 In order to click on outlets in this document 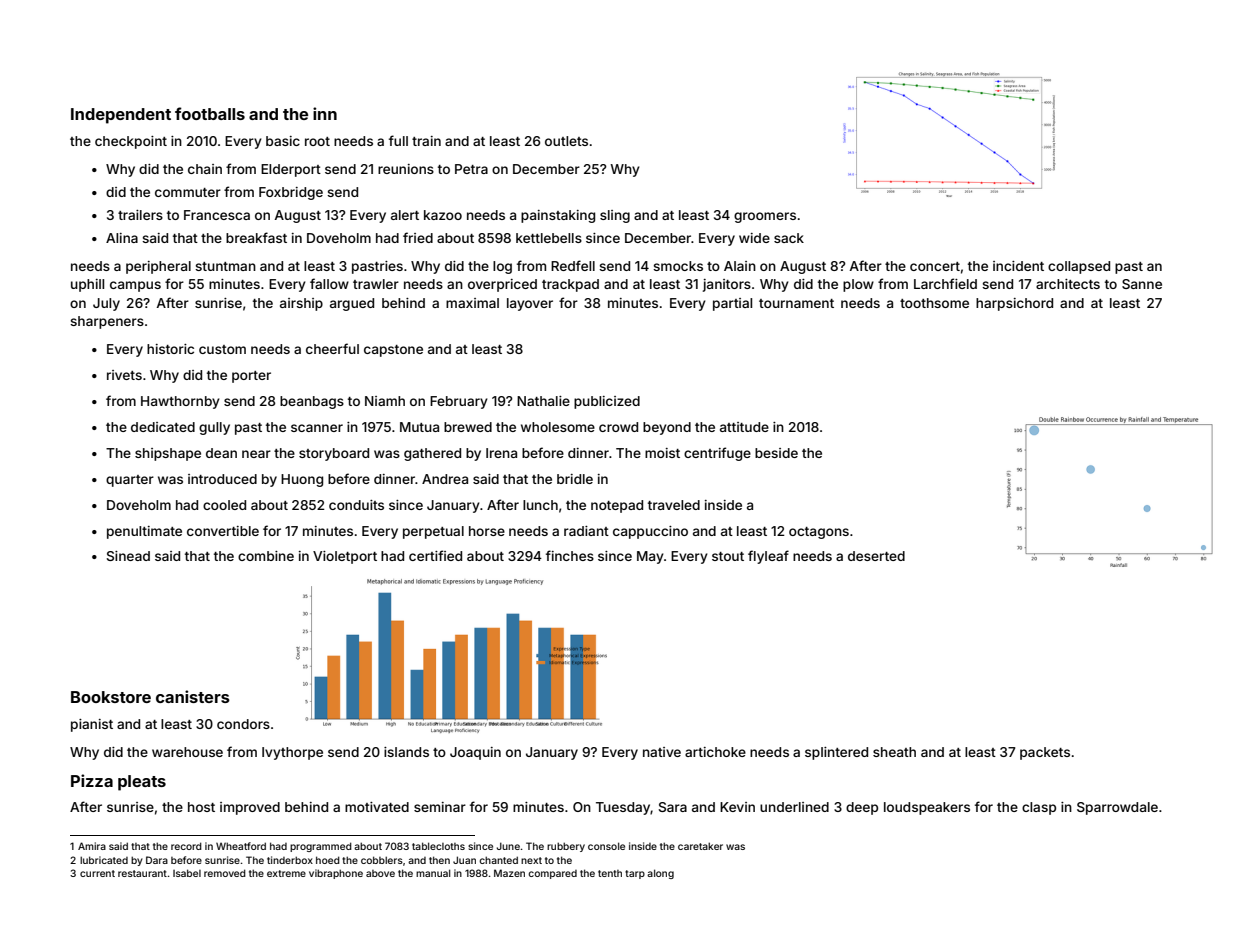, I will do `click(566, 141)`.
